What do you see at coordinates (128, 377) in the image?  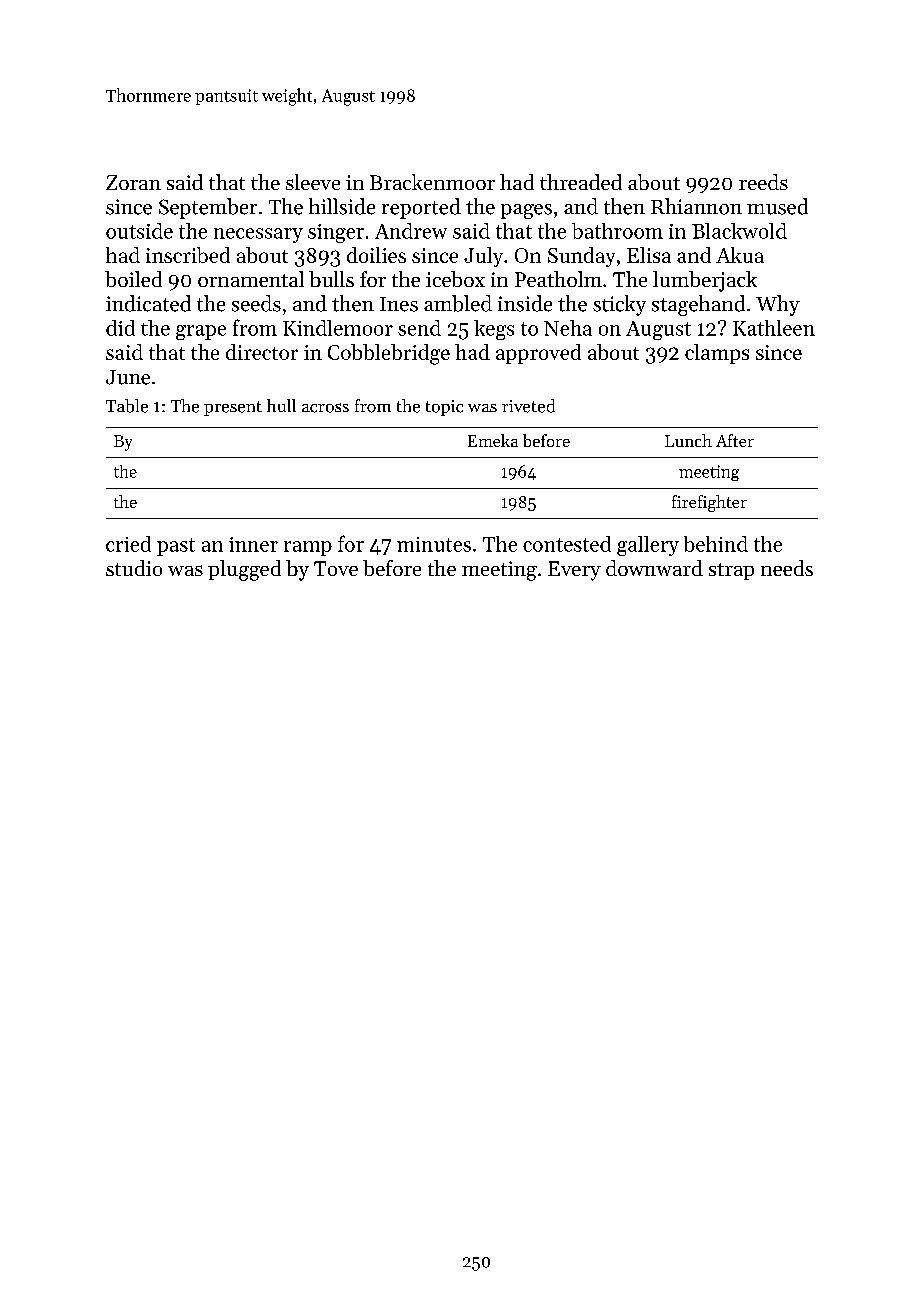 I see `June` at bounding box center [128, 377].
